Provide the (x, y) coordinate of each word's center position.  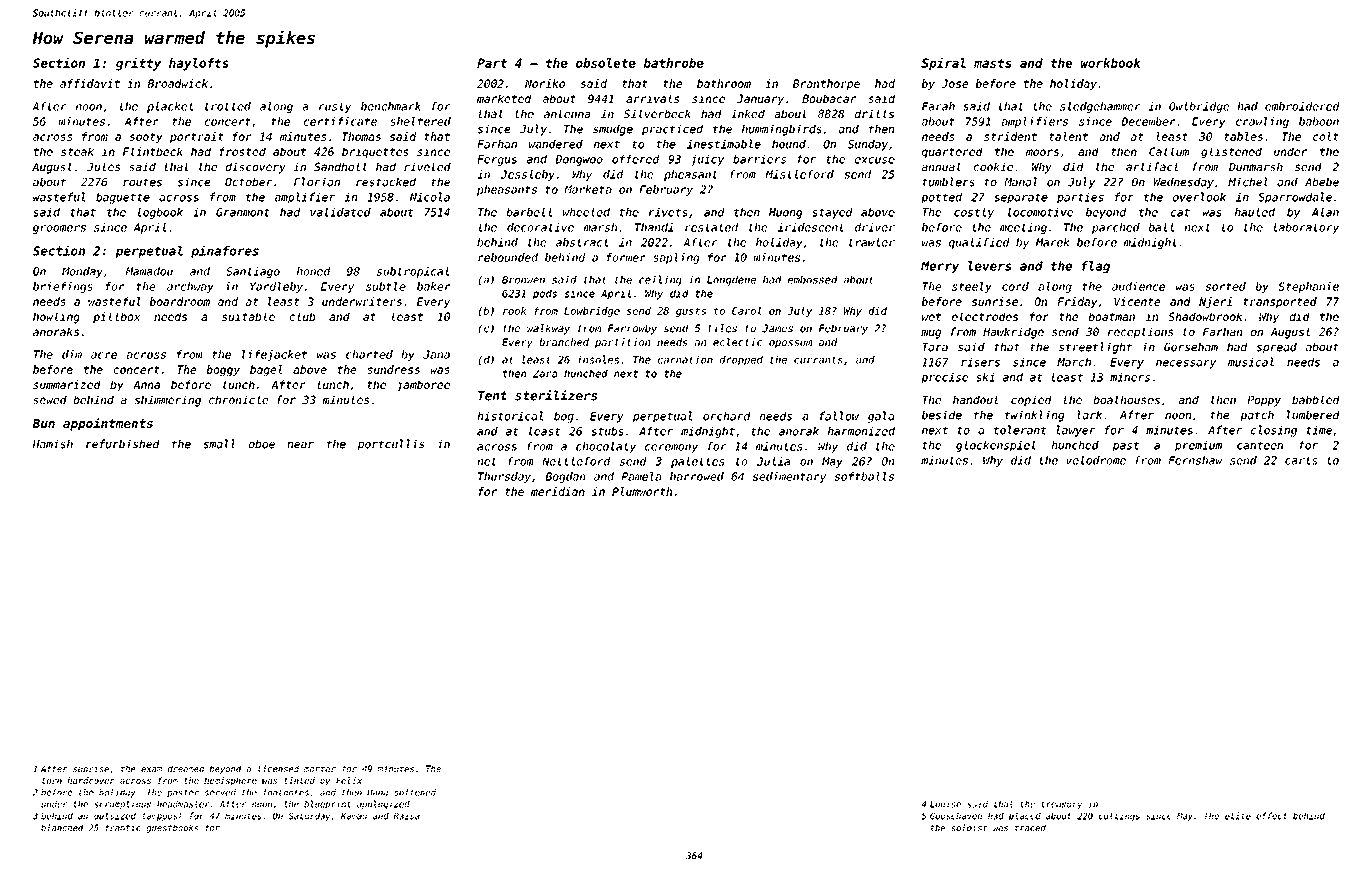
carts (1301, 460)
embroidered (1302, 106)
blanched (62, 827)
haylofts (199, 64)
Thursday (504, 477)
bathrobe (674, 63)
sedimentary (789, 477)
